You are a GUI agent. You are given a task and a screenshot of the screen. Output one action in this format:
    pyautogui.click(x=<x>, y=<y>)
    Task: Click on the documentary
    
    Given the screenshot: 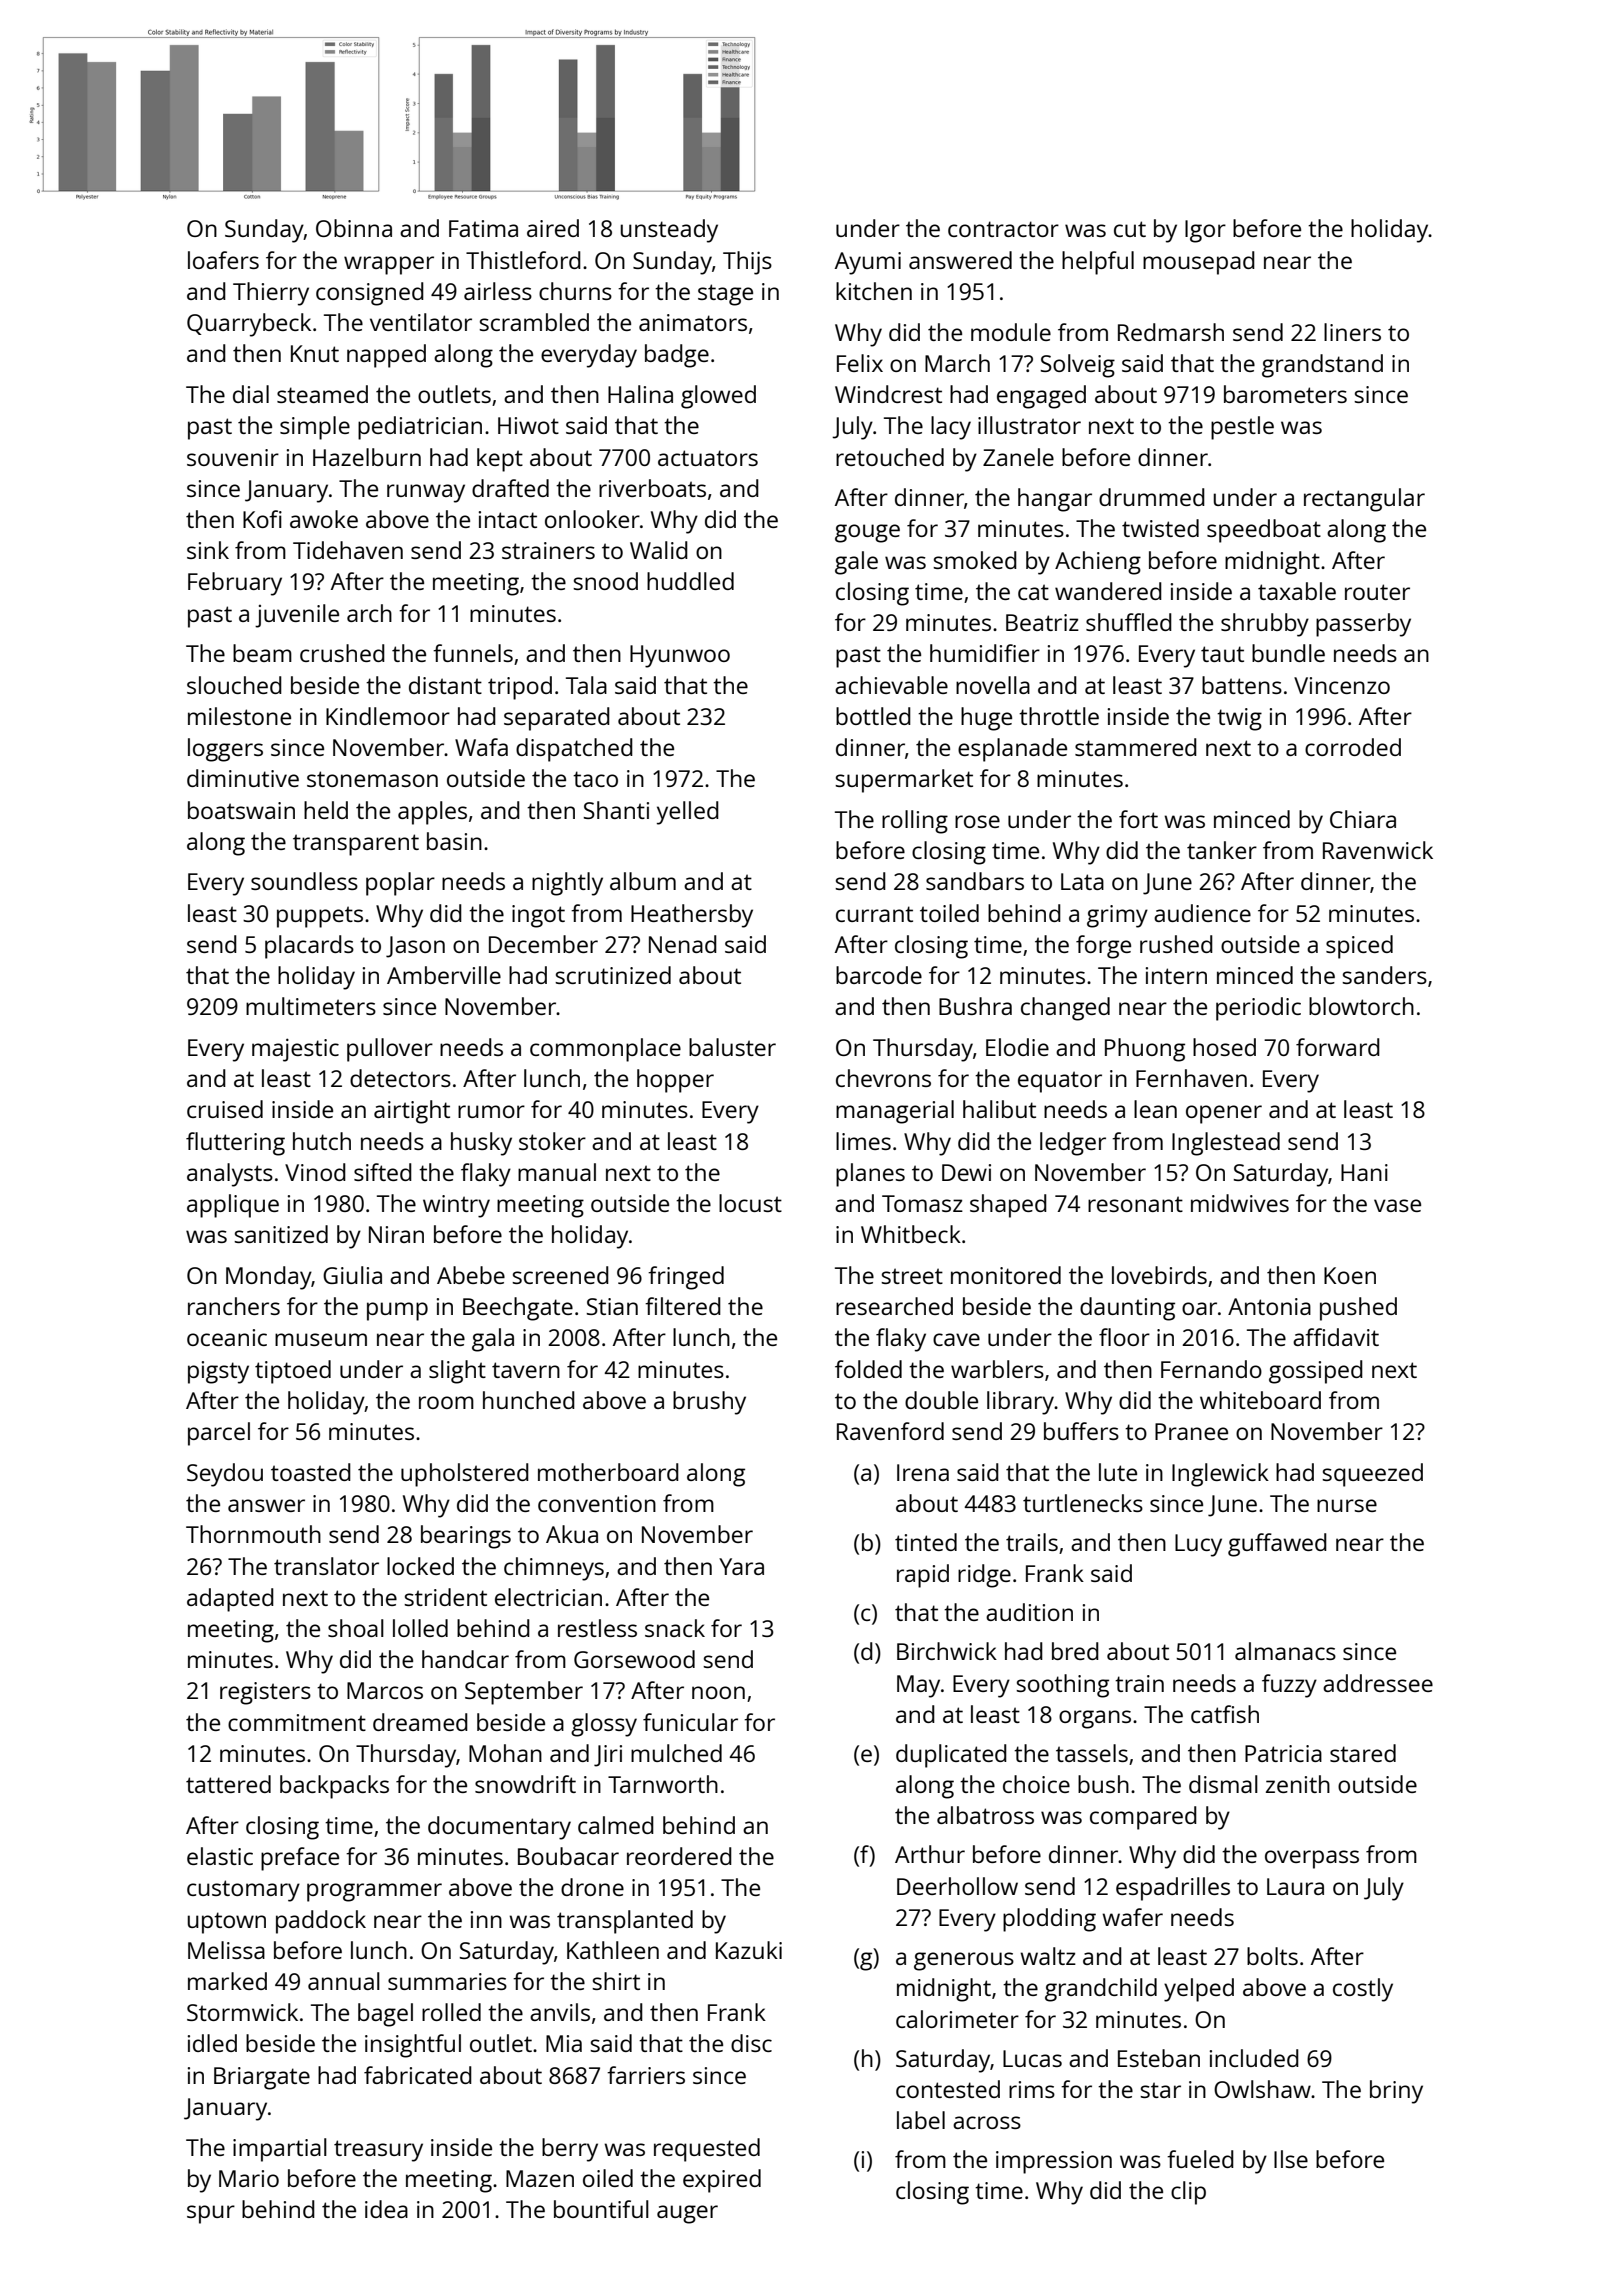 What is the action you would take?
    pyautogui.click(x=499, y=1828)
